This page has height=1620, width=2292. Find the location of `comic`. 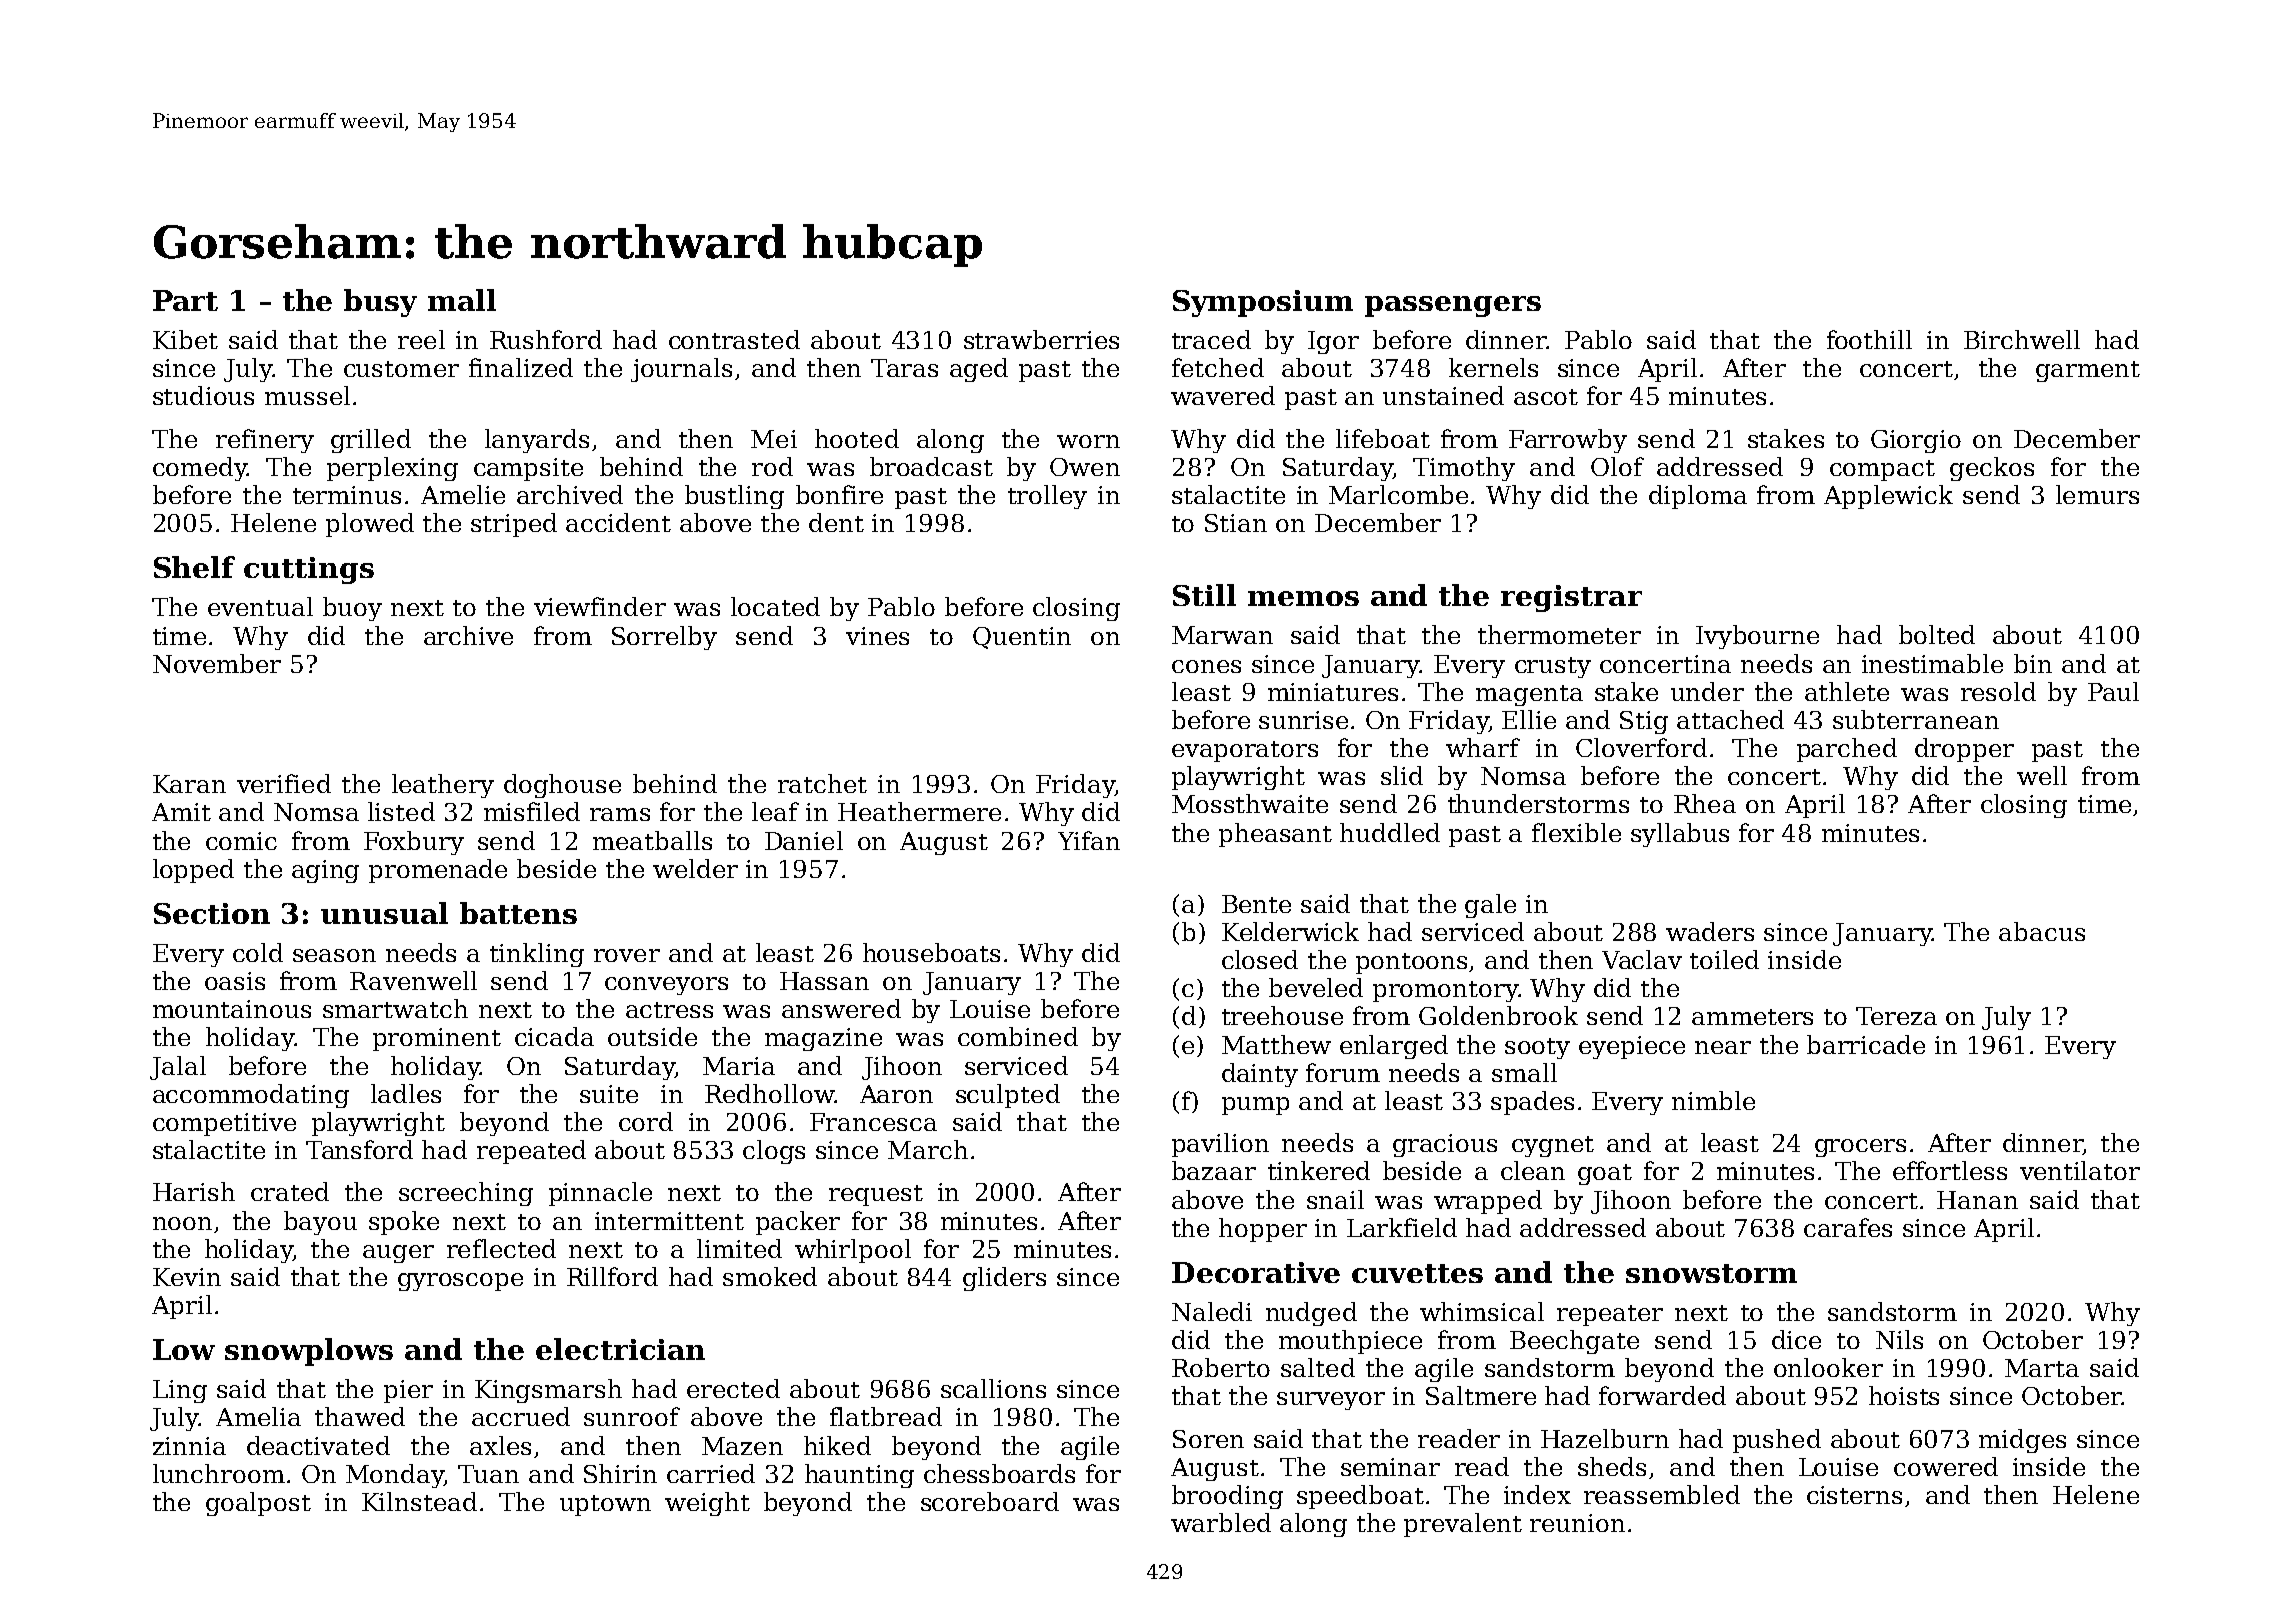

comic is located at coordinates (241, 841).
